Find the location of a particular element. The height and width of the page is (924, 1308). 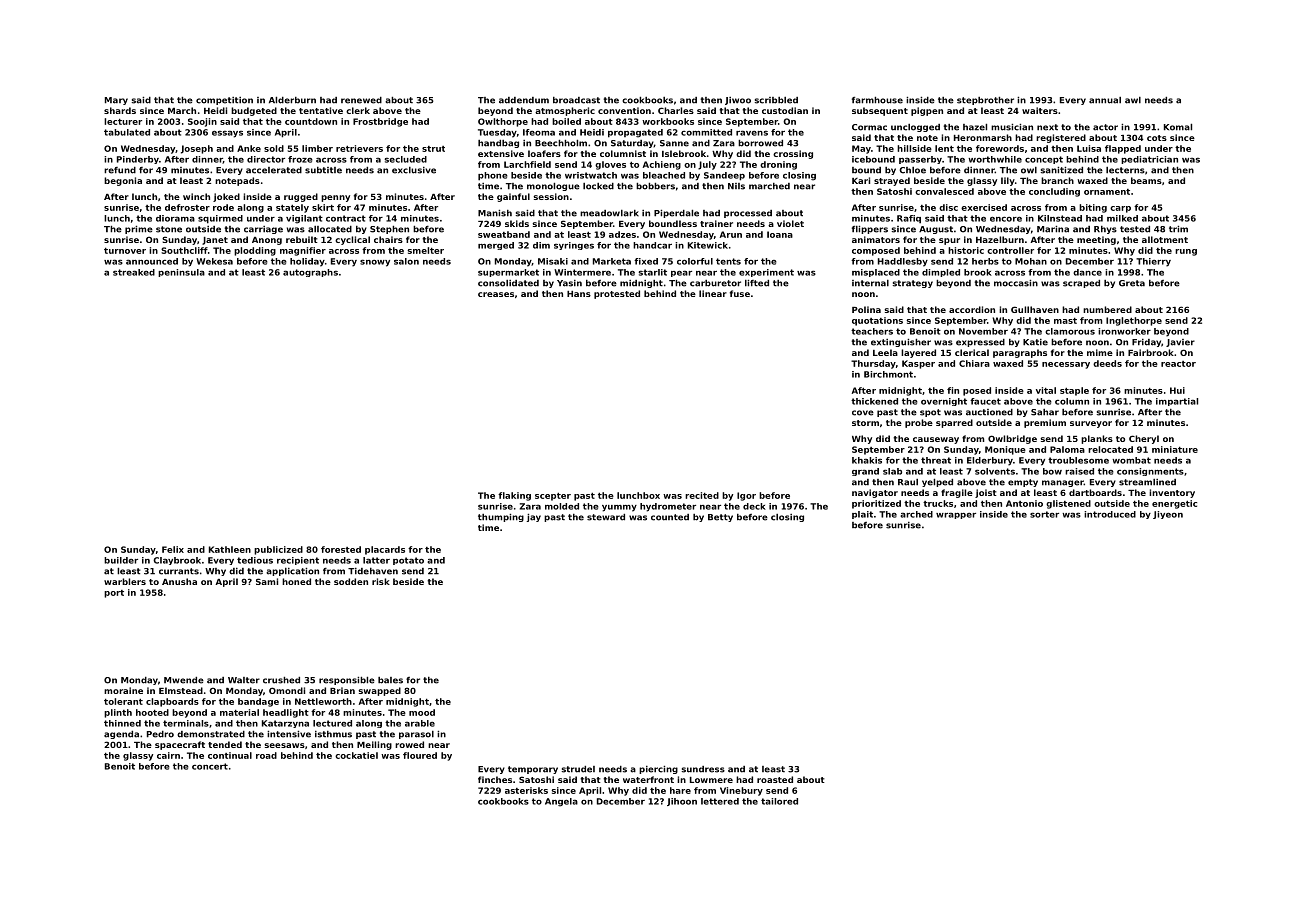

Mwende is located at coordinates (184, 680).
